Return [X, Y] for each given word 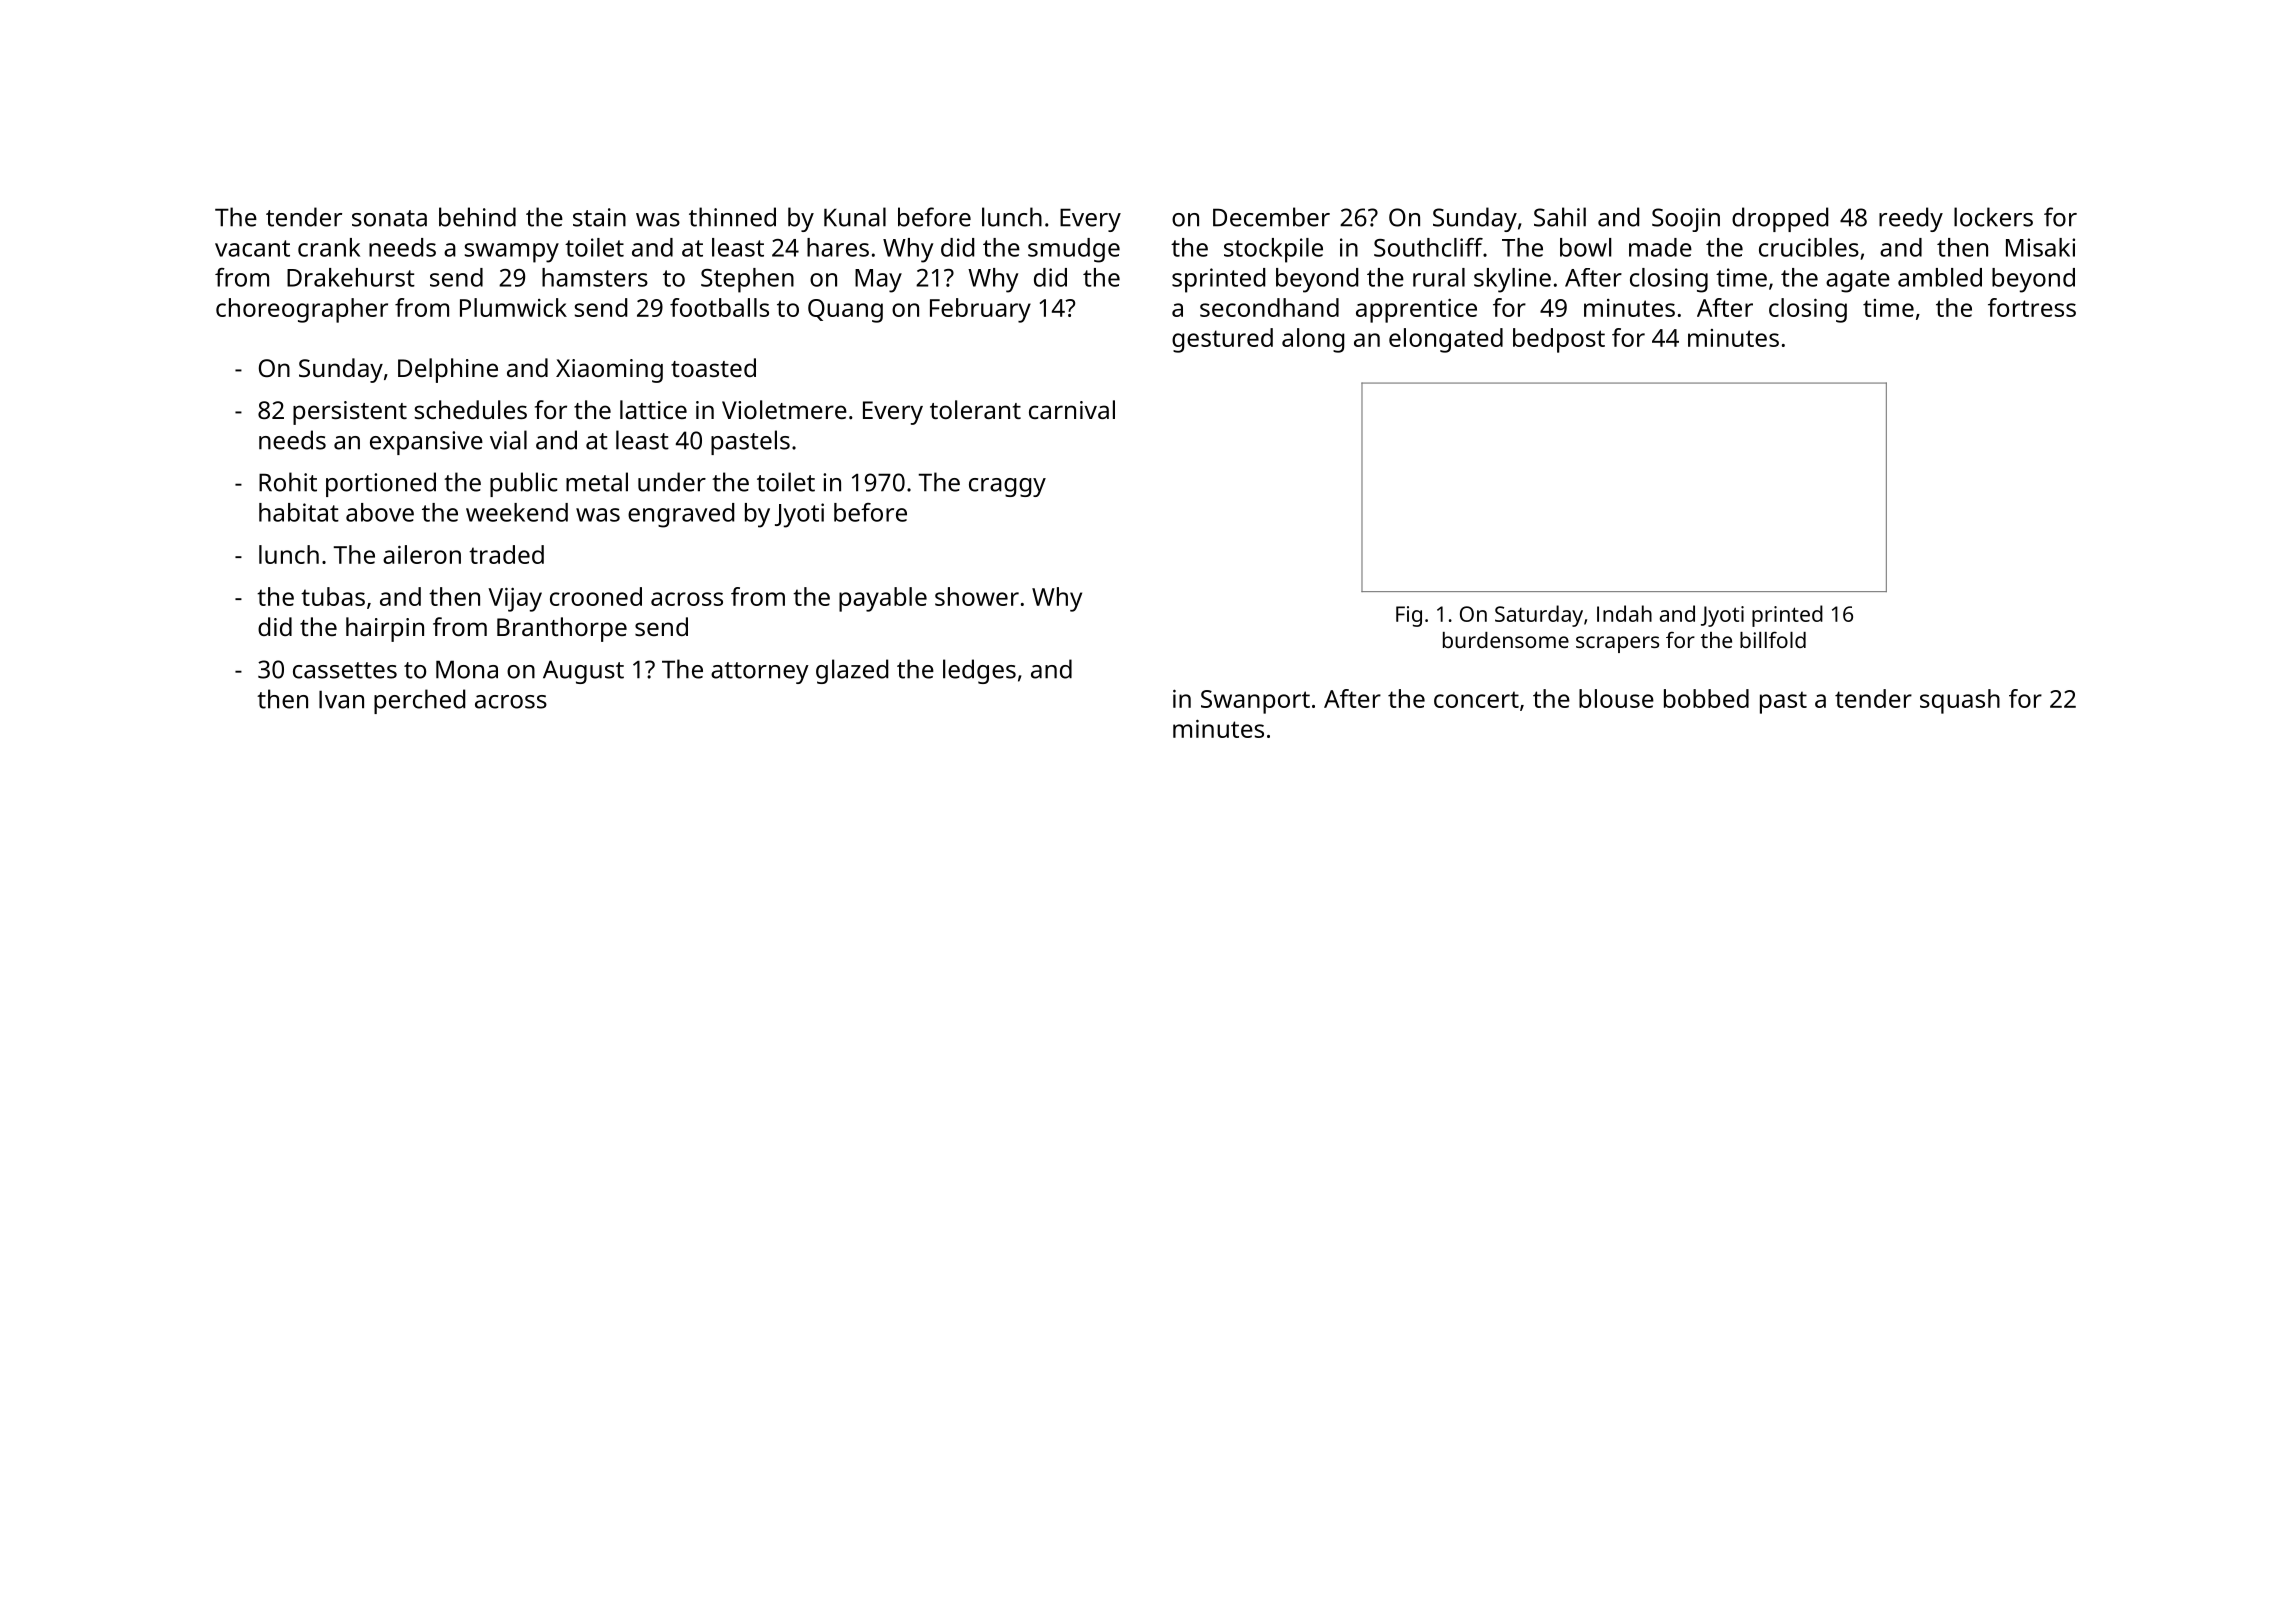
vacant [252, 248]
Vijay [515, 599]
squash [1960, 701]
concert [1476, 699]
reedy [1911, 219]
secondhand [1269, 307]
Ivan [341, 699]
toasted [713, 367]
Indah [1624, 613]
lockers [1993, 217]
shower [977, 596]
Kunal [855, 217]
